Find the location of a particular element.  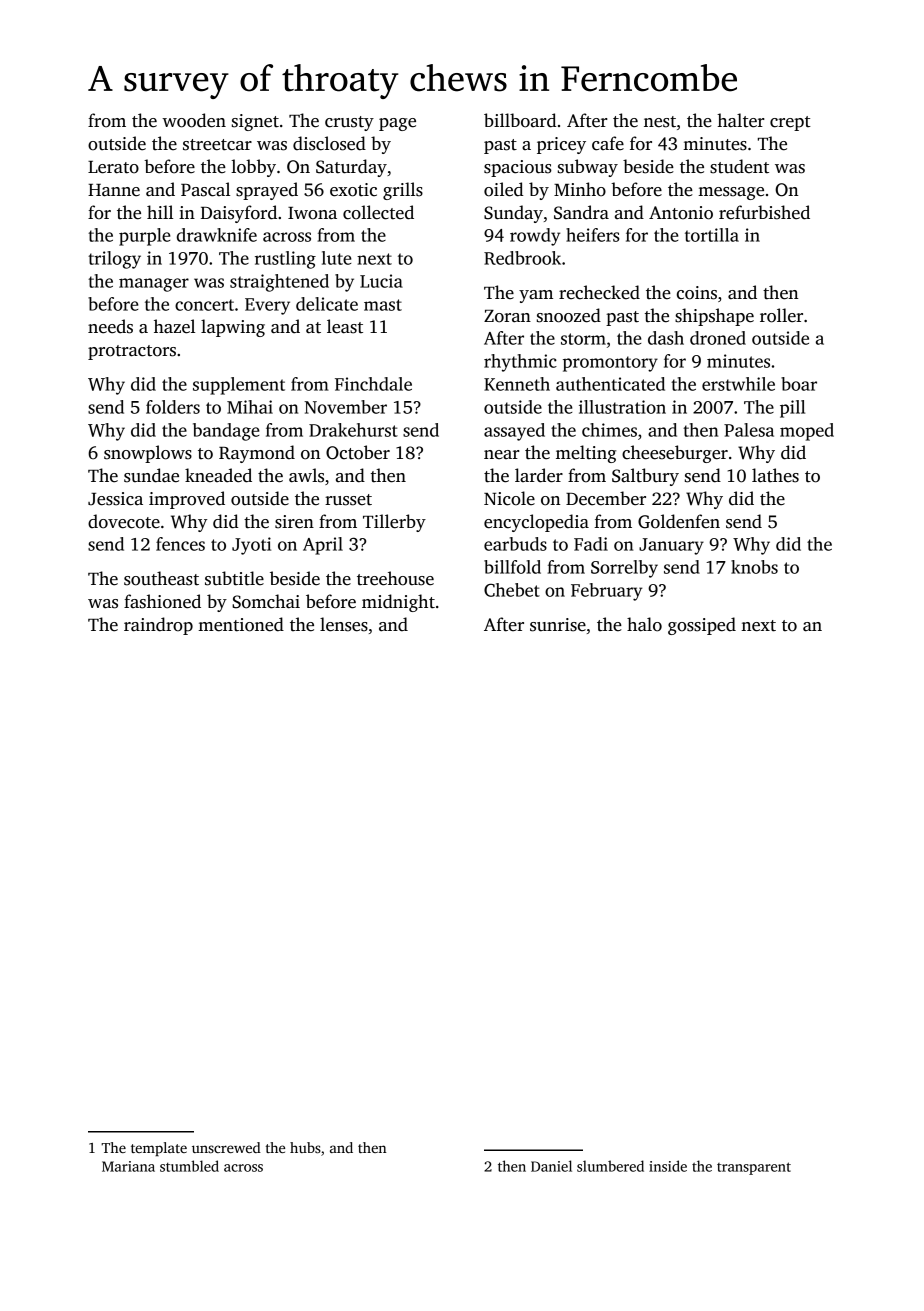

assayed is located at coordinates (514, 432).
